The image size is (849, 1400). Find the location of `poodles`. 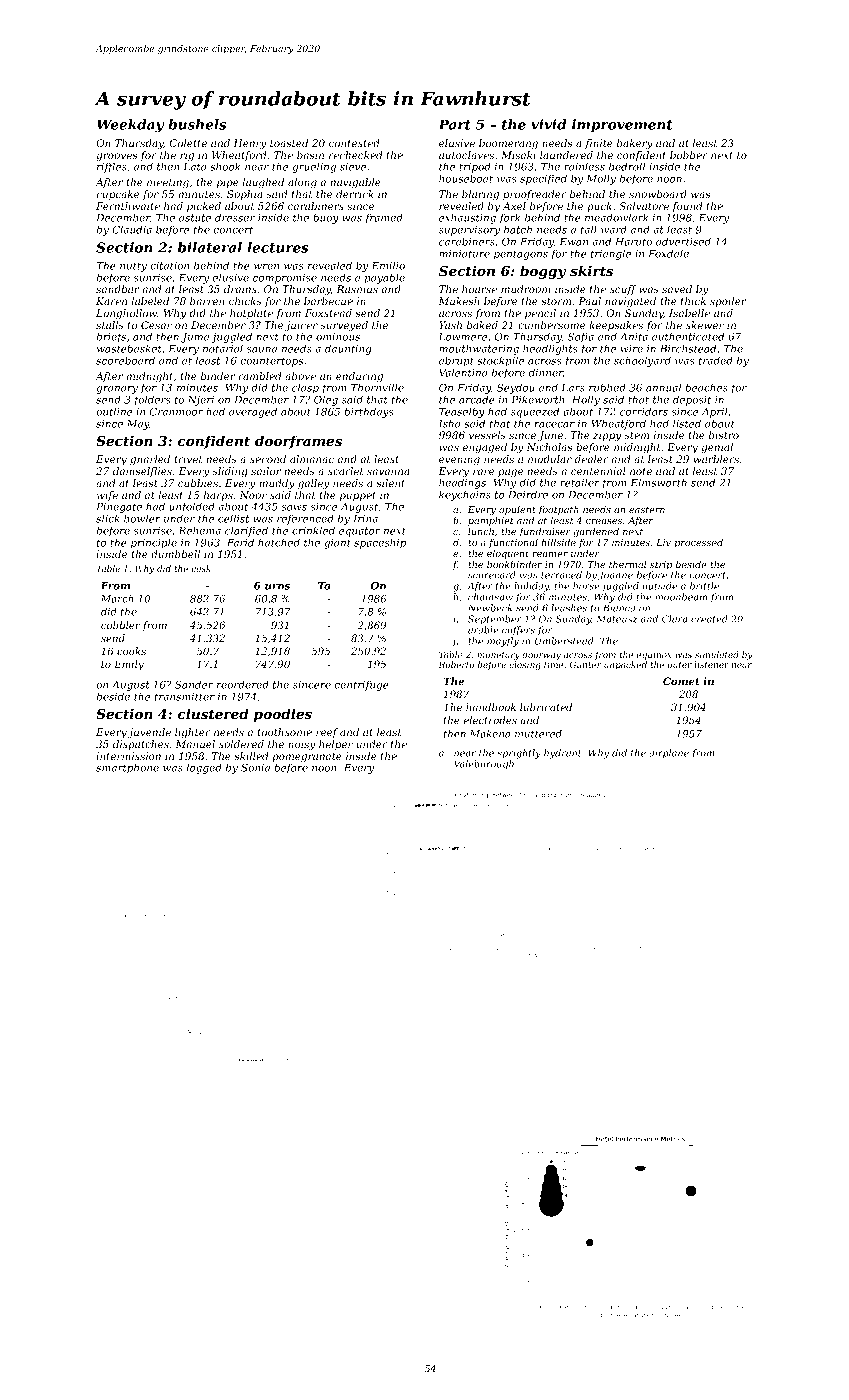

poodles is located at coordinates (283, 715).
